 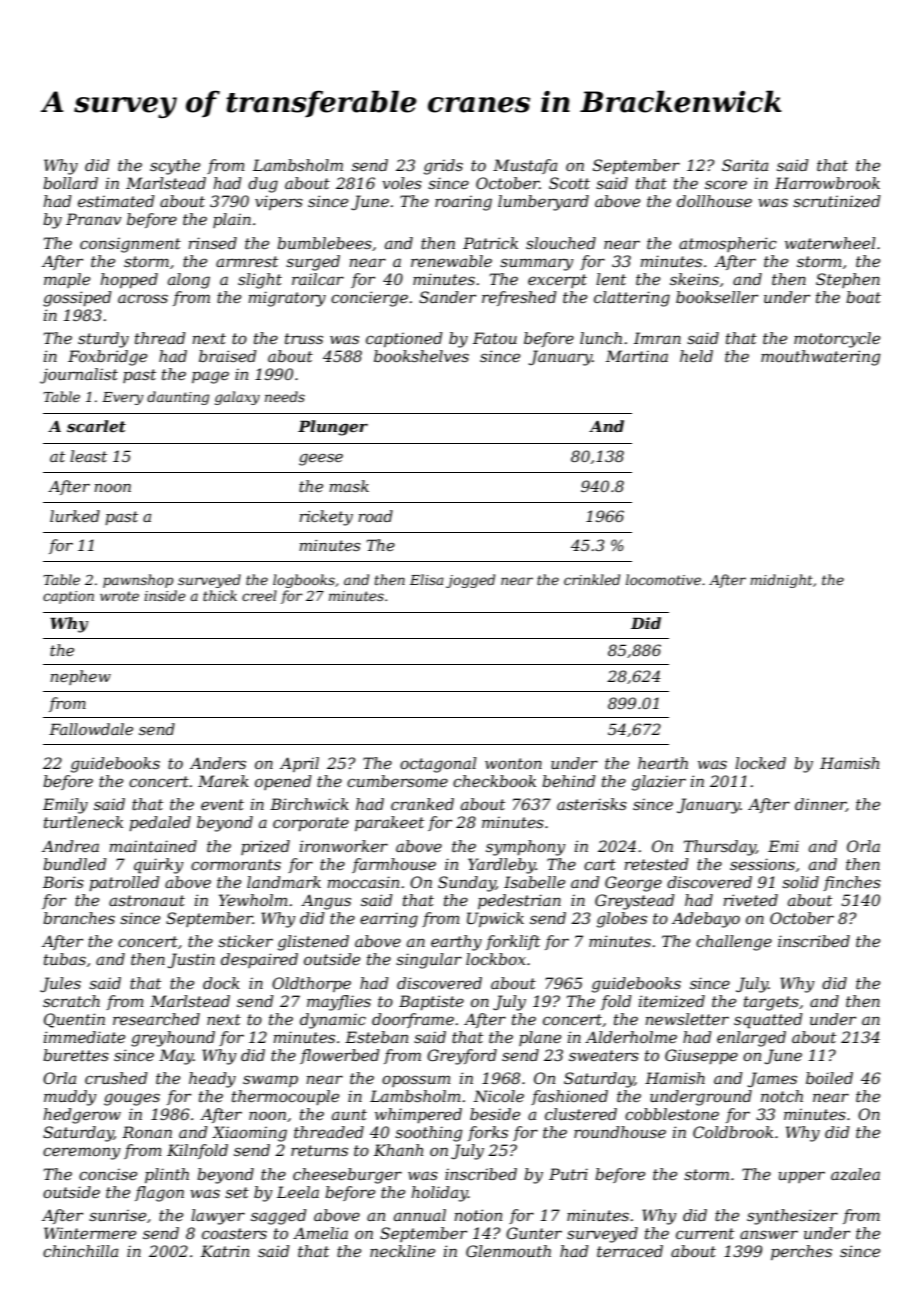 What do you see at coordinates (189, 281) in the screenshot?
I see `along` at bounding box center [189, 281].
